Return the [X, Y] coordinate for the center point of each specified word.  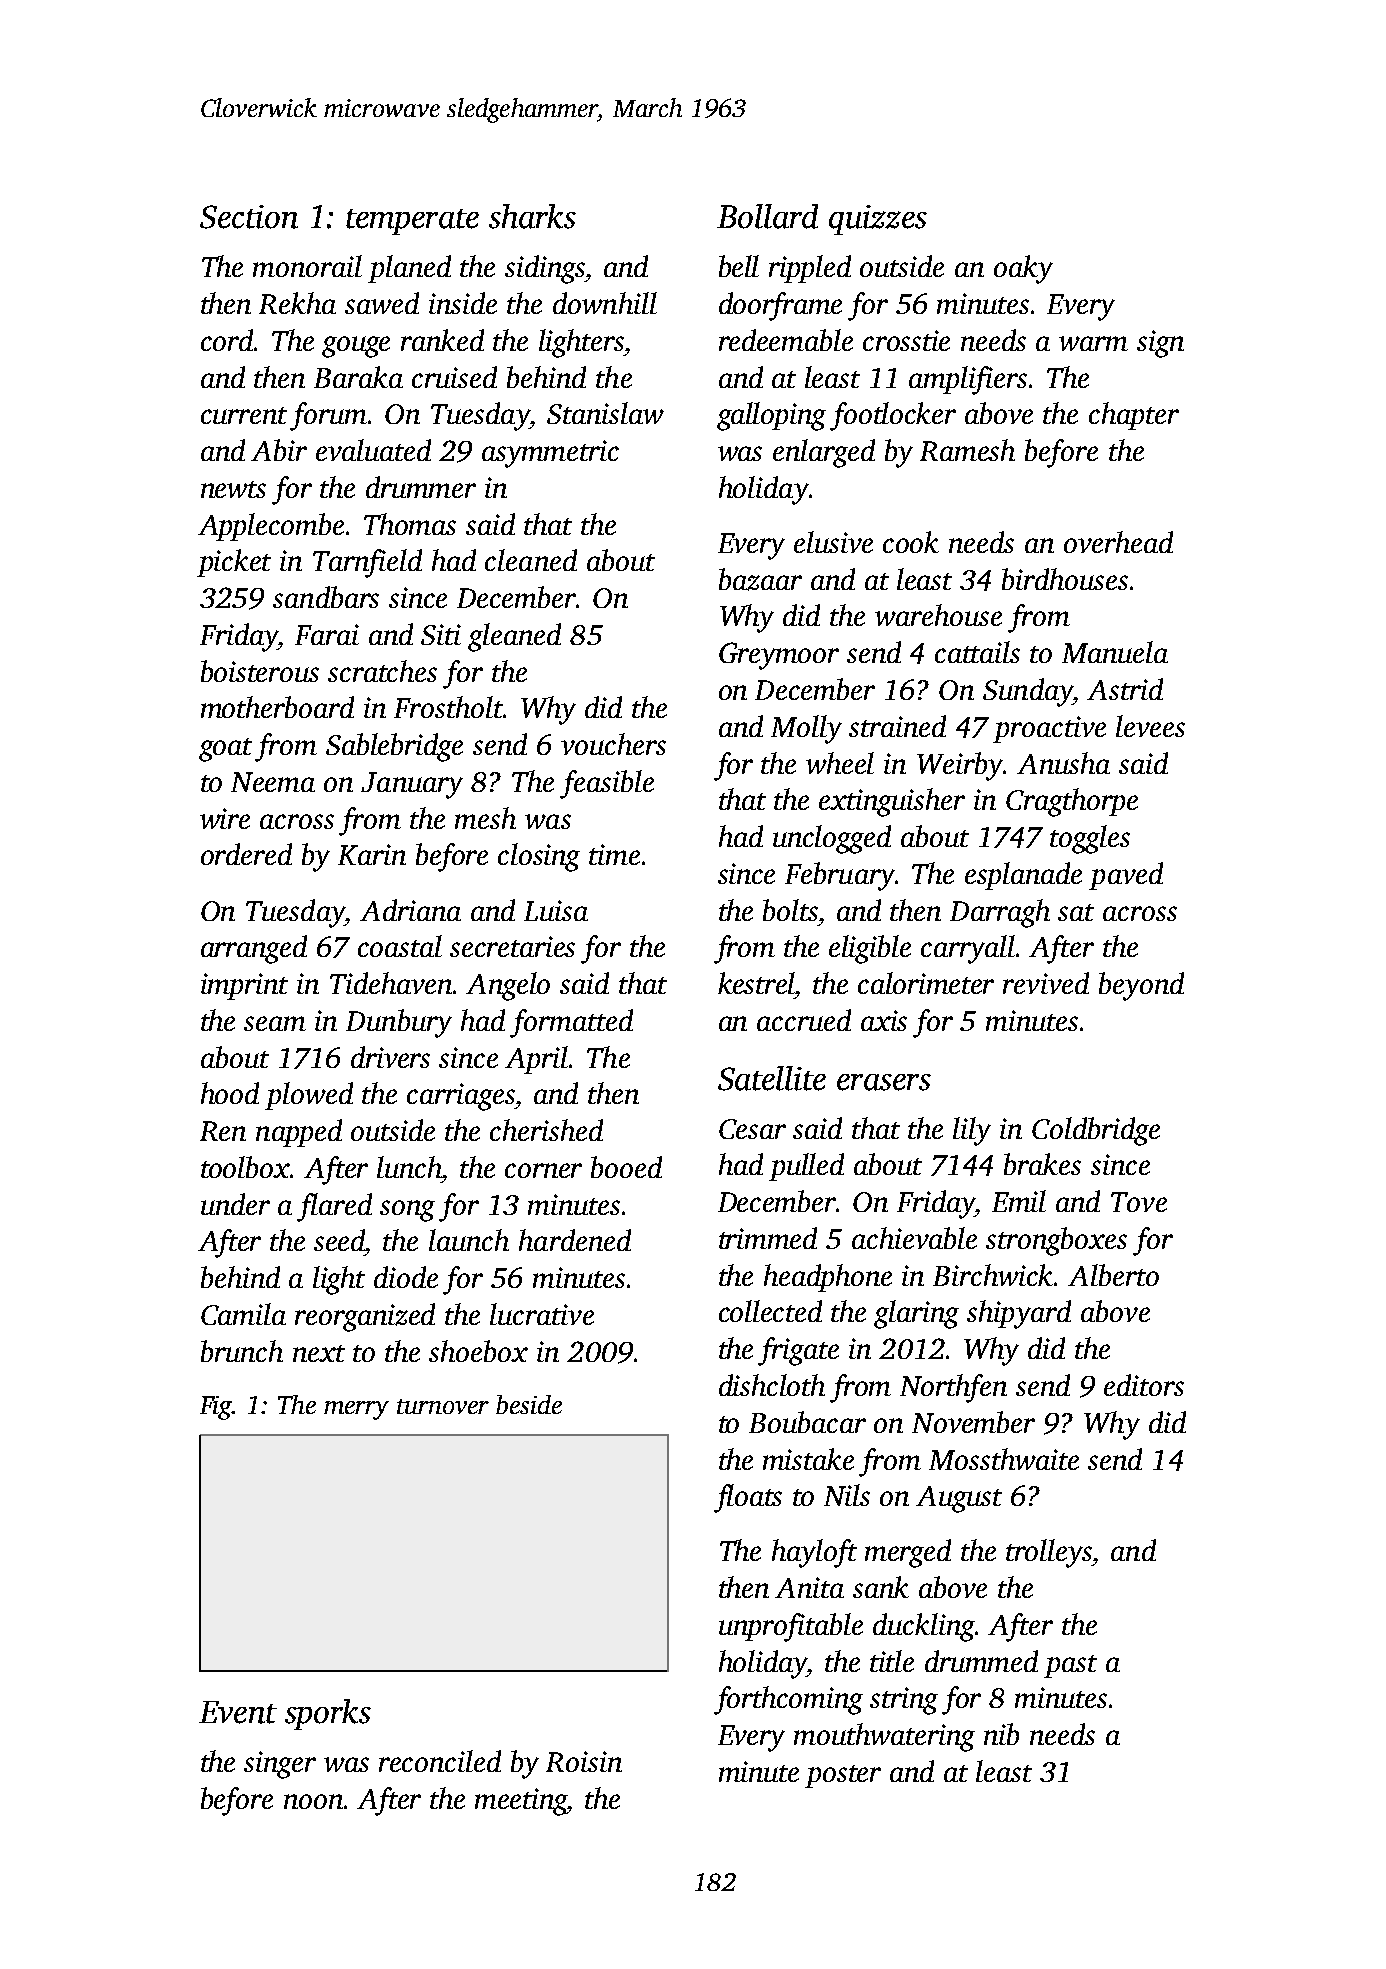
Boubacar [807, 1422]
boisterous [260, 671]
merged [908, 1553]
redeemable [786, 340]
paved [1126, 876]
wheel [840, 763]
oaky [1023, 269]
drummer [421, 487]
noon [313, 1801]
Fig [216, 1408]
